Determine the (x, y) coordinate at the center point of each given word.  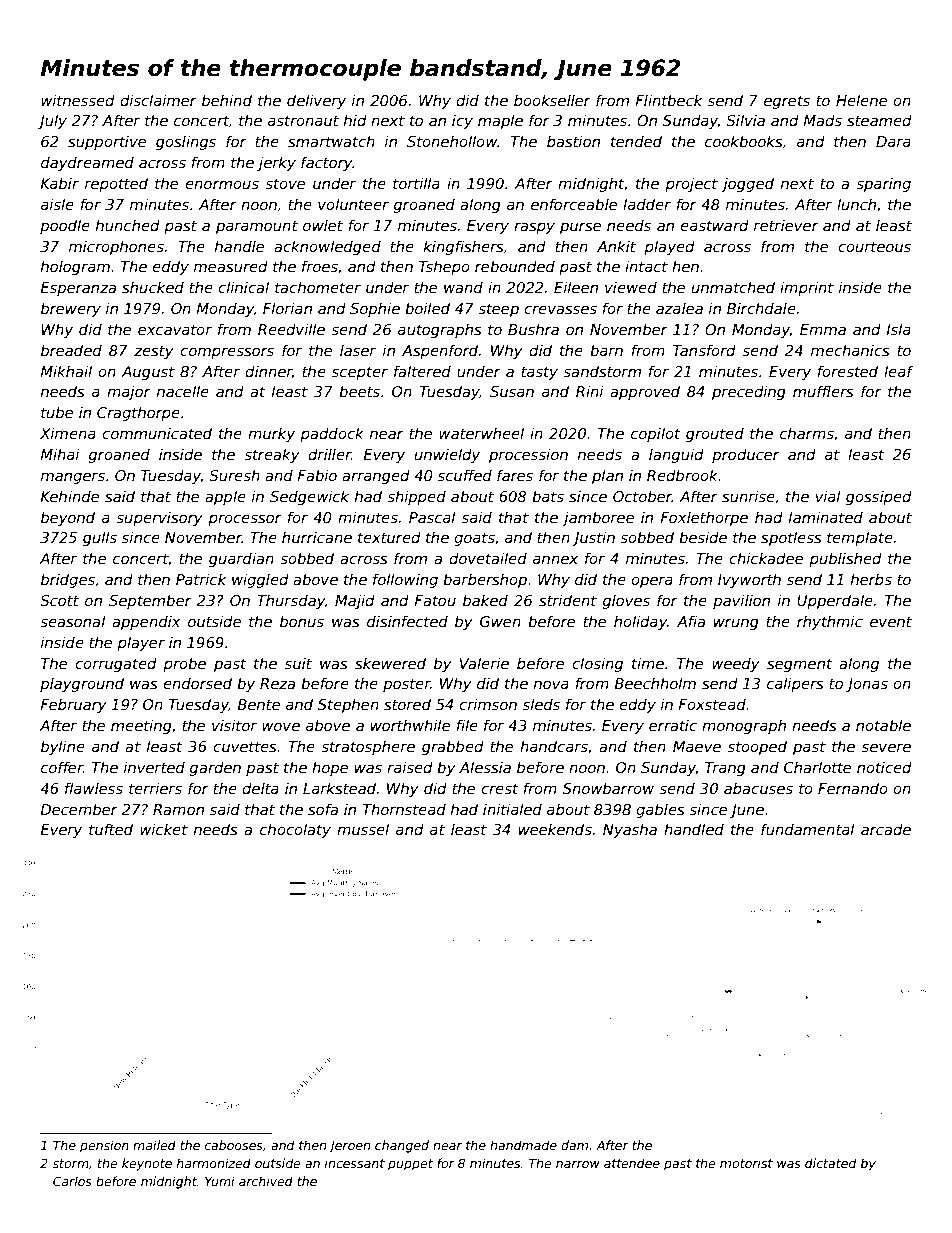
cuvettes (245, 746)
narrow (578, 1164)
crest (499, 788)
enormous (222, 184)
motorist (746, 1163)
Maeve (697, 746)
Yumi (220, 1181)
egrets (787, 102)
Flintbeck (668, 100)
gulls (100, 538)
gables (660, 810)
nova (551, 684)
